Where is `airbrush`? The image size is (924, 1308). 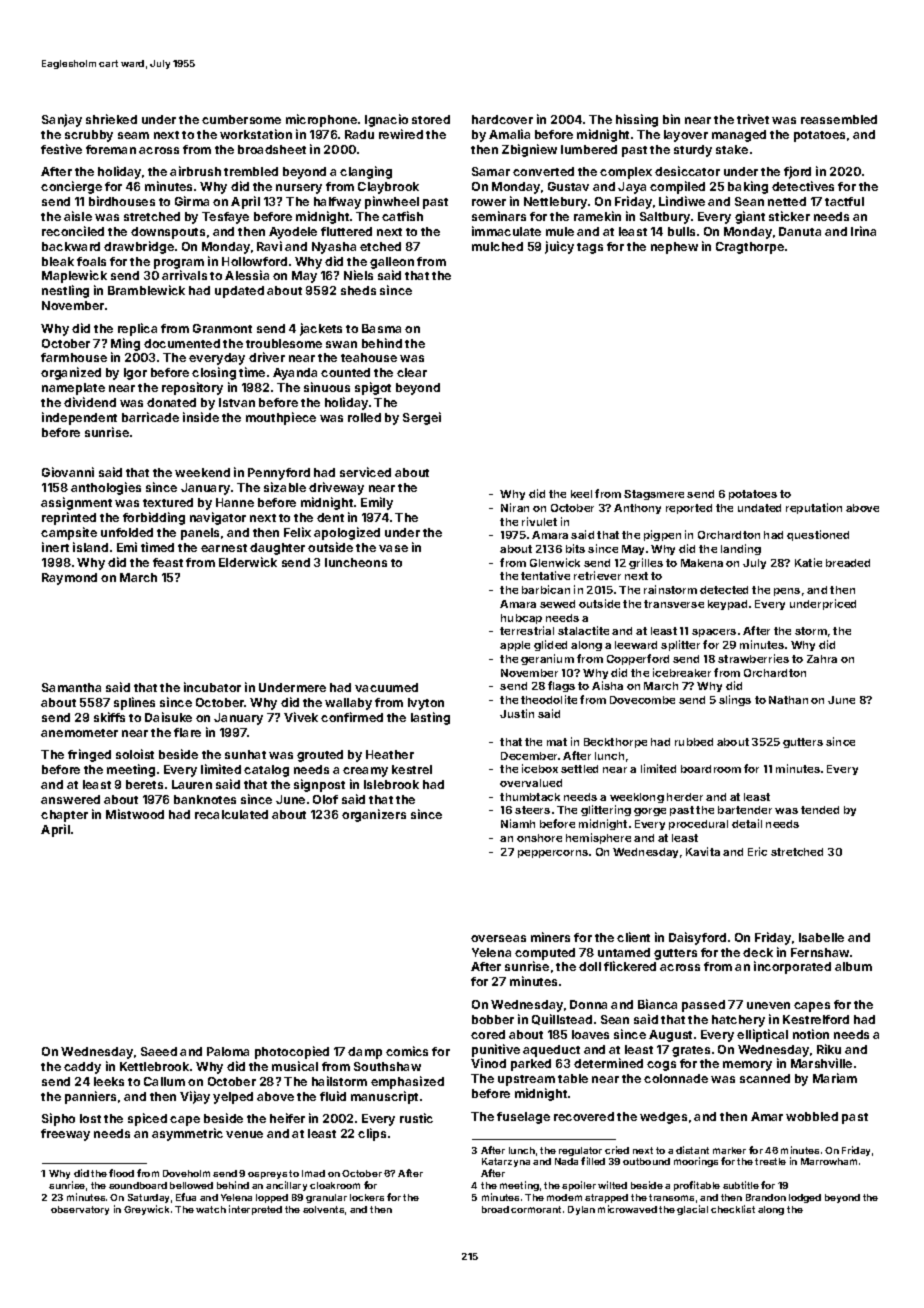
airbrush is located at coordinates (195, 171).
